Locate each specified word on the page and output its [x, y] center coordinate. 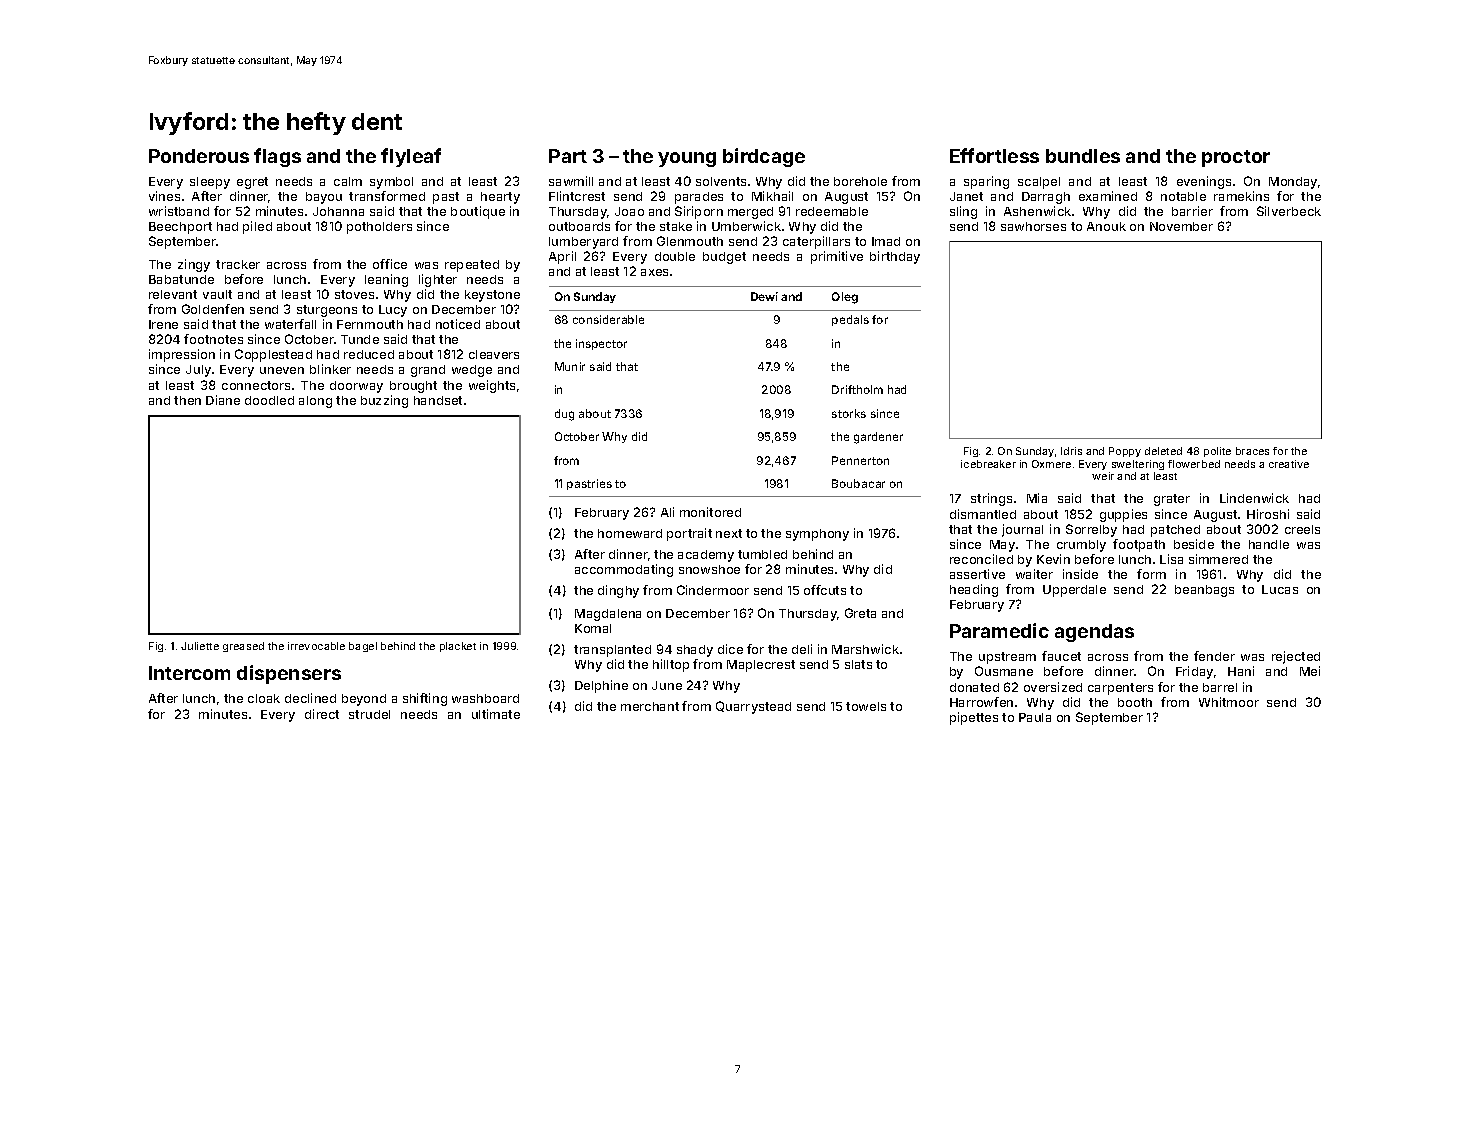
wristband [179, 211]
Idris [1071, 451]
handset [438, 400]
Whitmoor [1229, 702]
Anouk [1106, 226]
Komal [593, 628]
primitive [837, 257]
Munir [570, 366]
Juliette [200, 646]
